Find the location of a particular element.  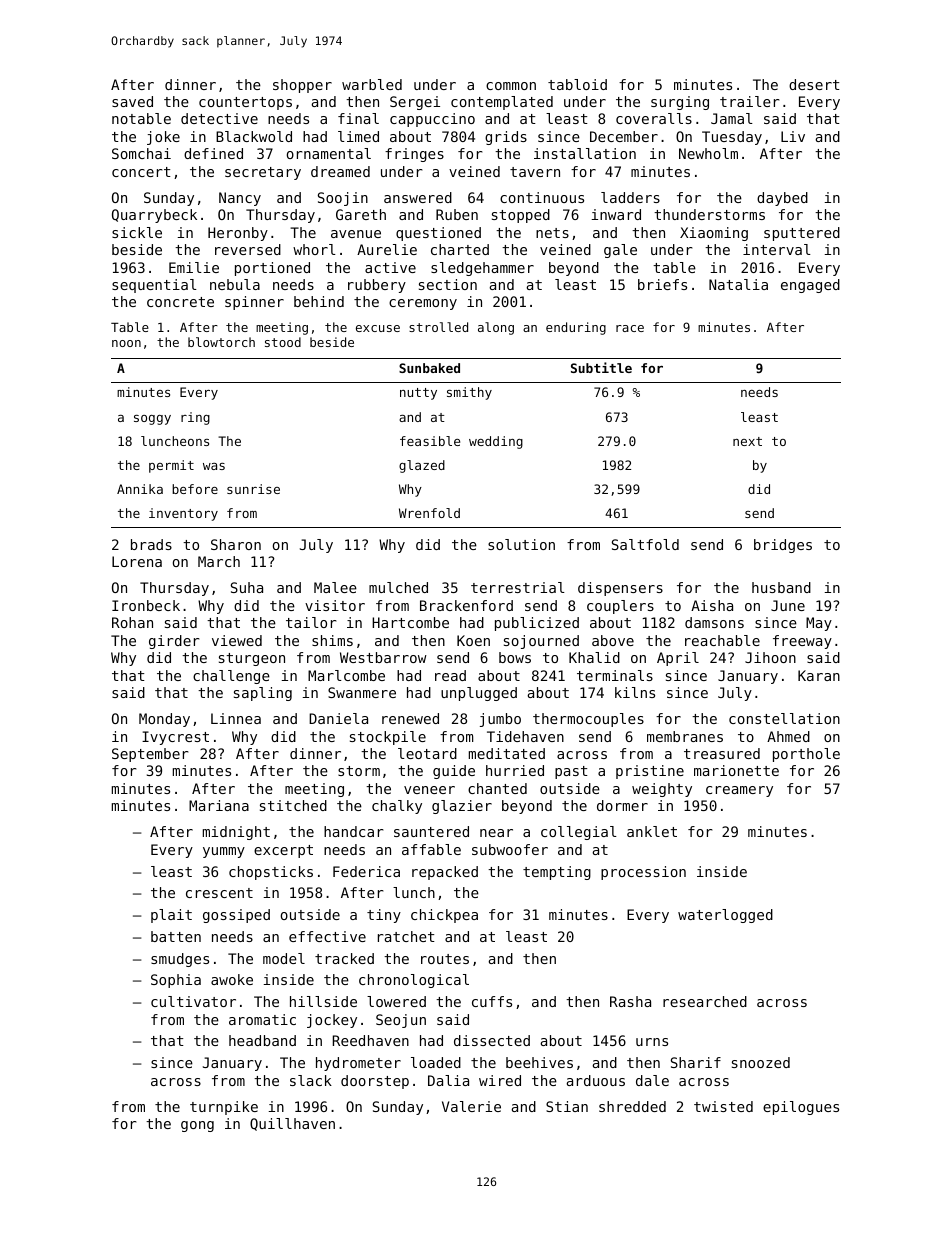

Tuesday is located at coordinates (732, 138).
